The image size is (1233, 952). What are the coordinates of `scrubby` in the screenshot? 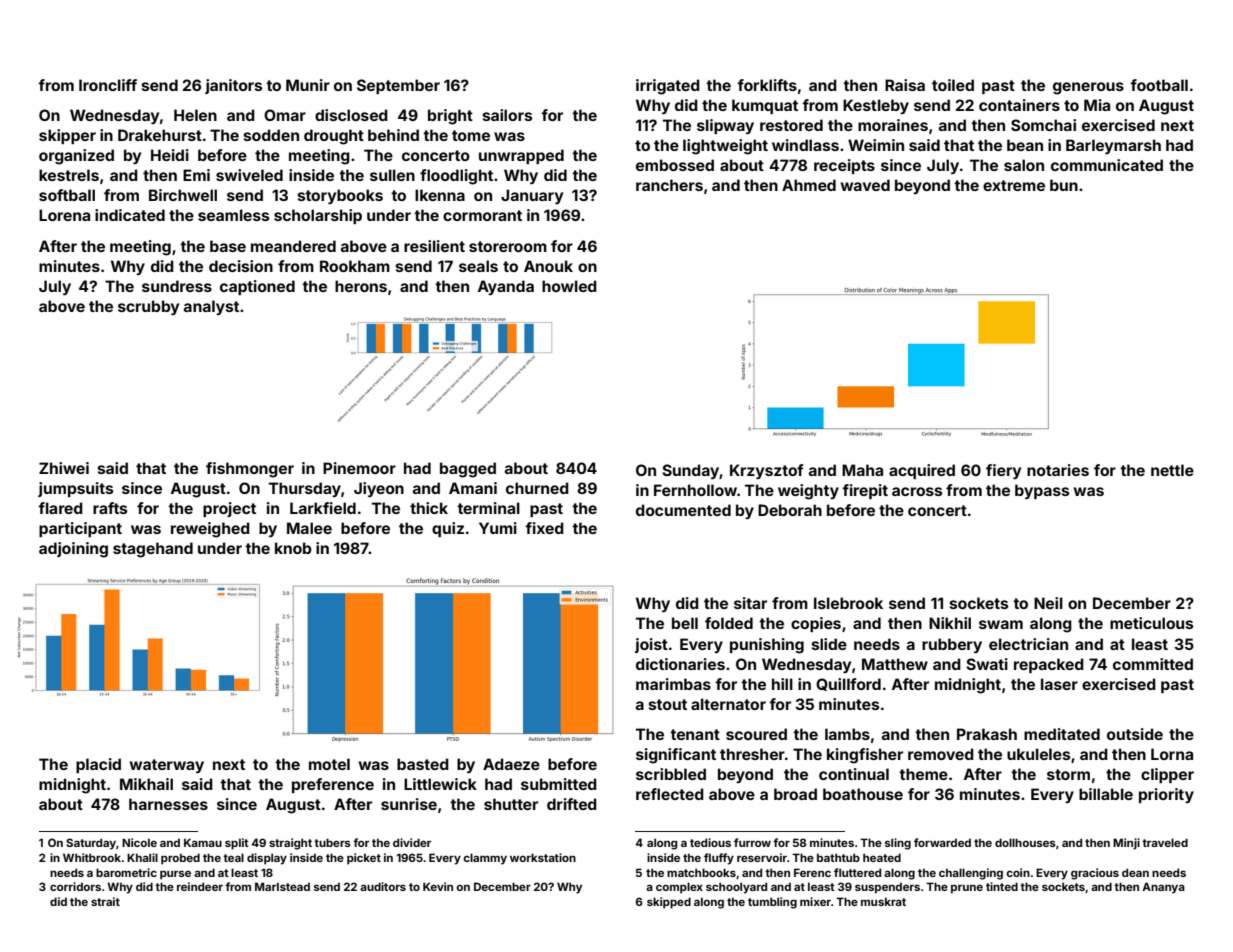 It's located at (148, 307).
